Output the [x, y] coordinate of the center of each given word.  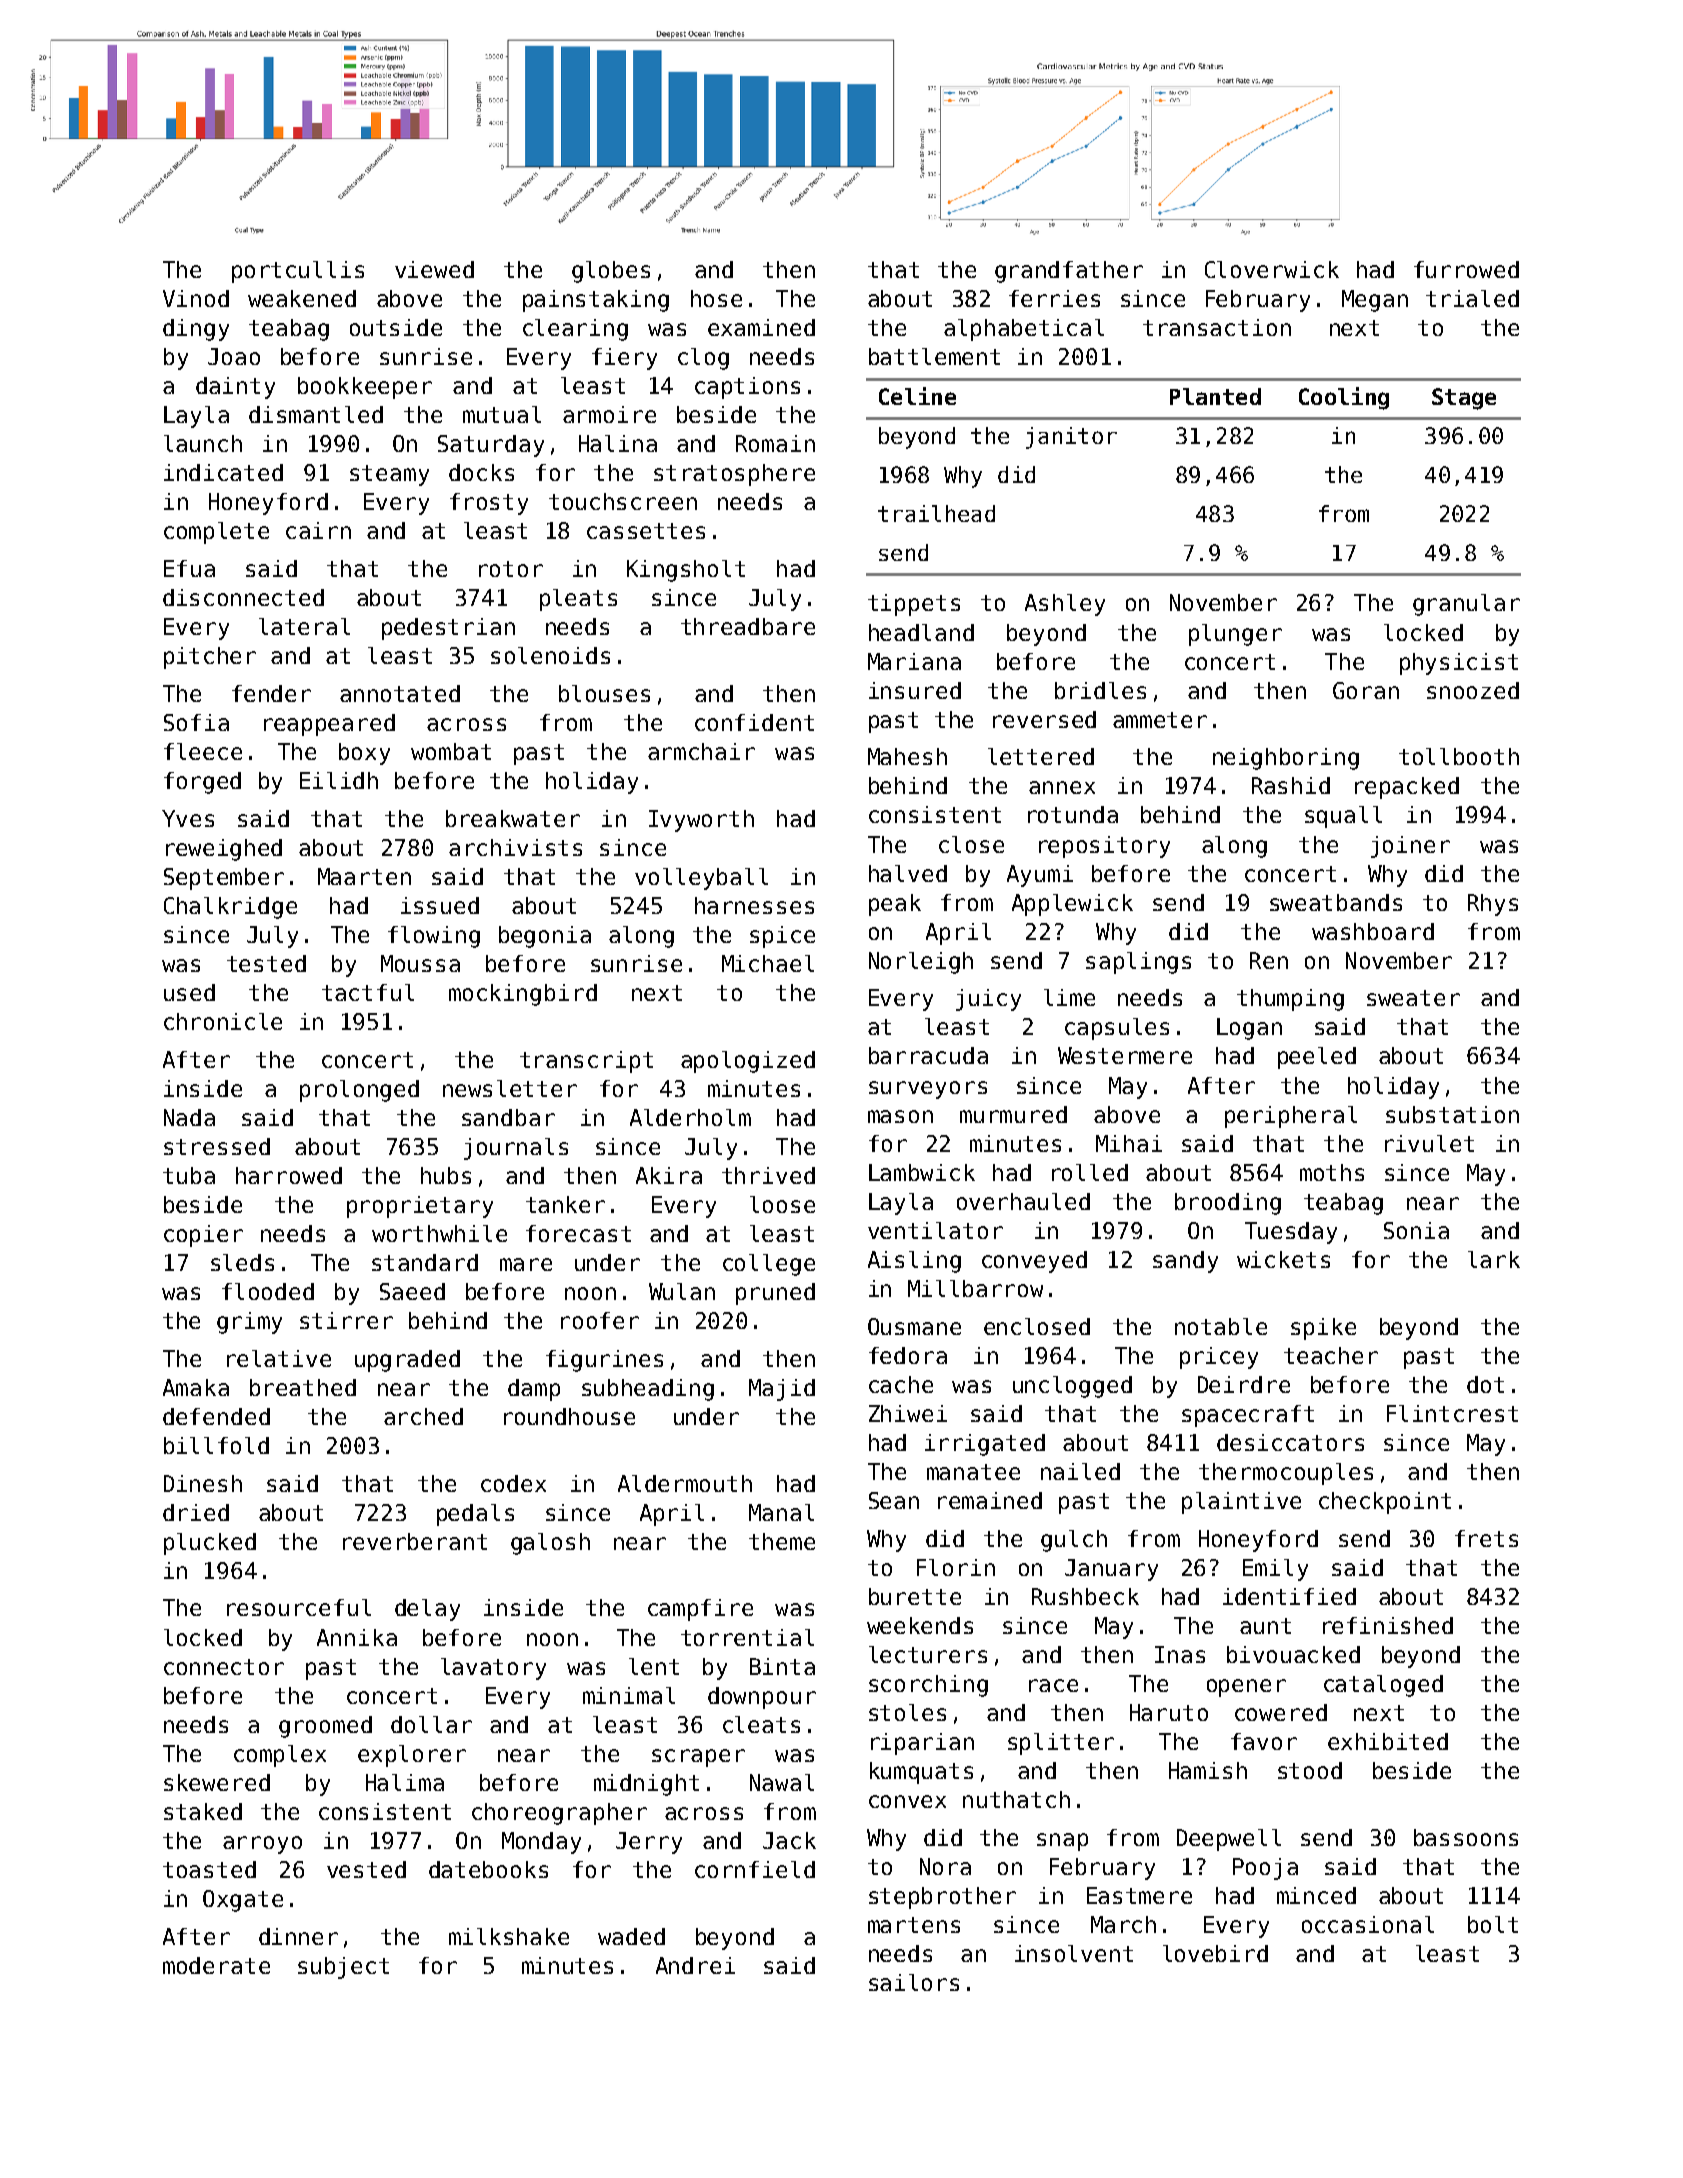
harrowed [289, 1175]
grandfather [1069, 272]
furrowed [1466, 269]
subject [343, 1968]
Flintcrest [1452, 1413]
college [769, 1265]
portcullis [298, 272]
